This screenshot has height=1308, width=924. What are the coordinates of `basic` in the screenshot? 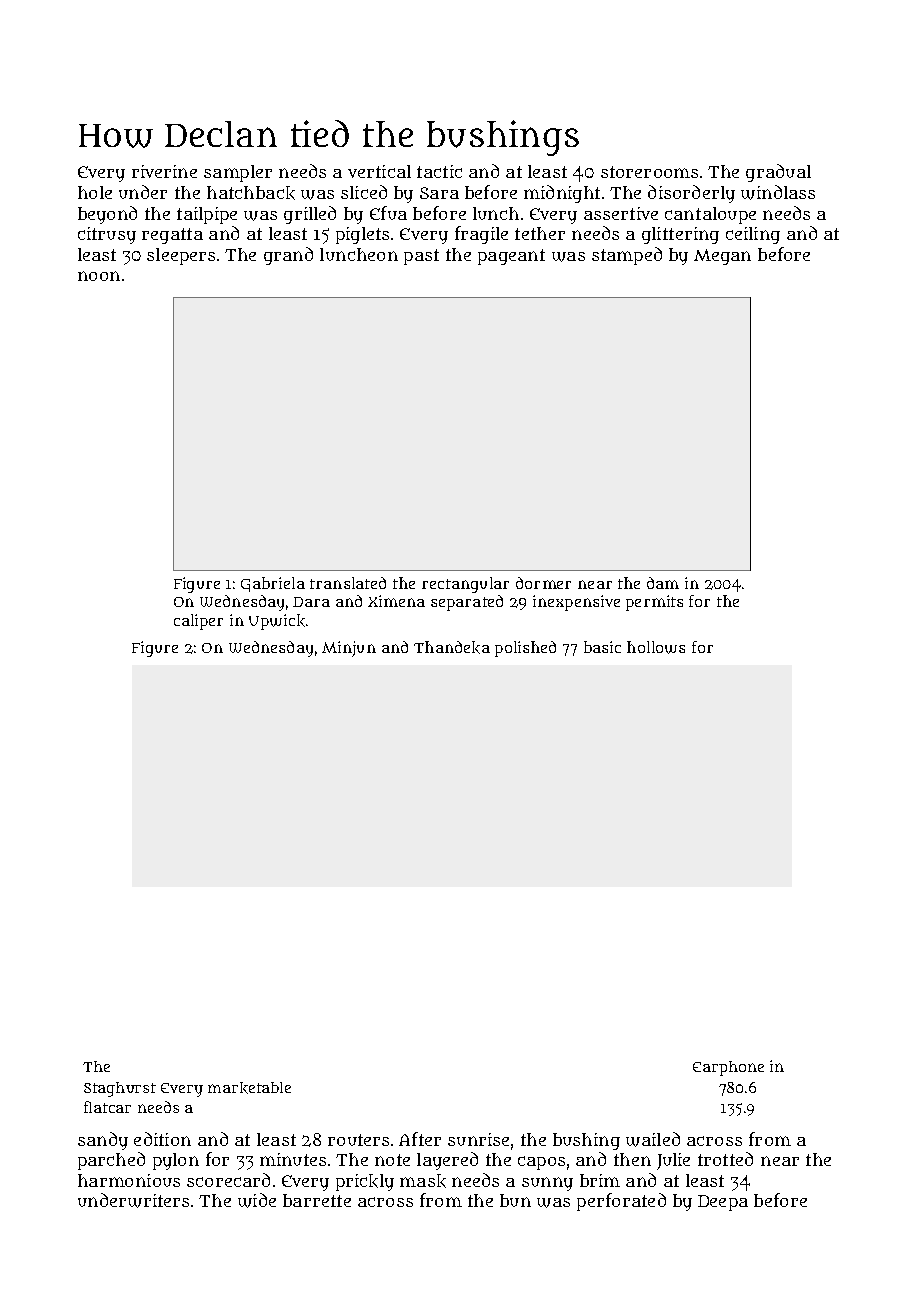 It's located at (602, 647).
